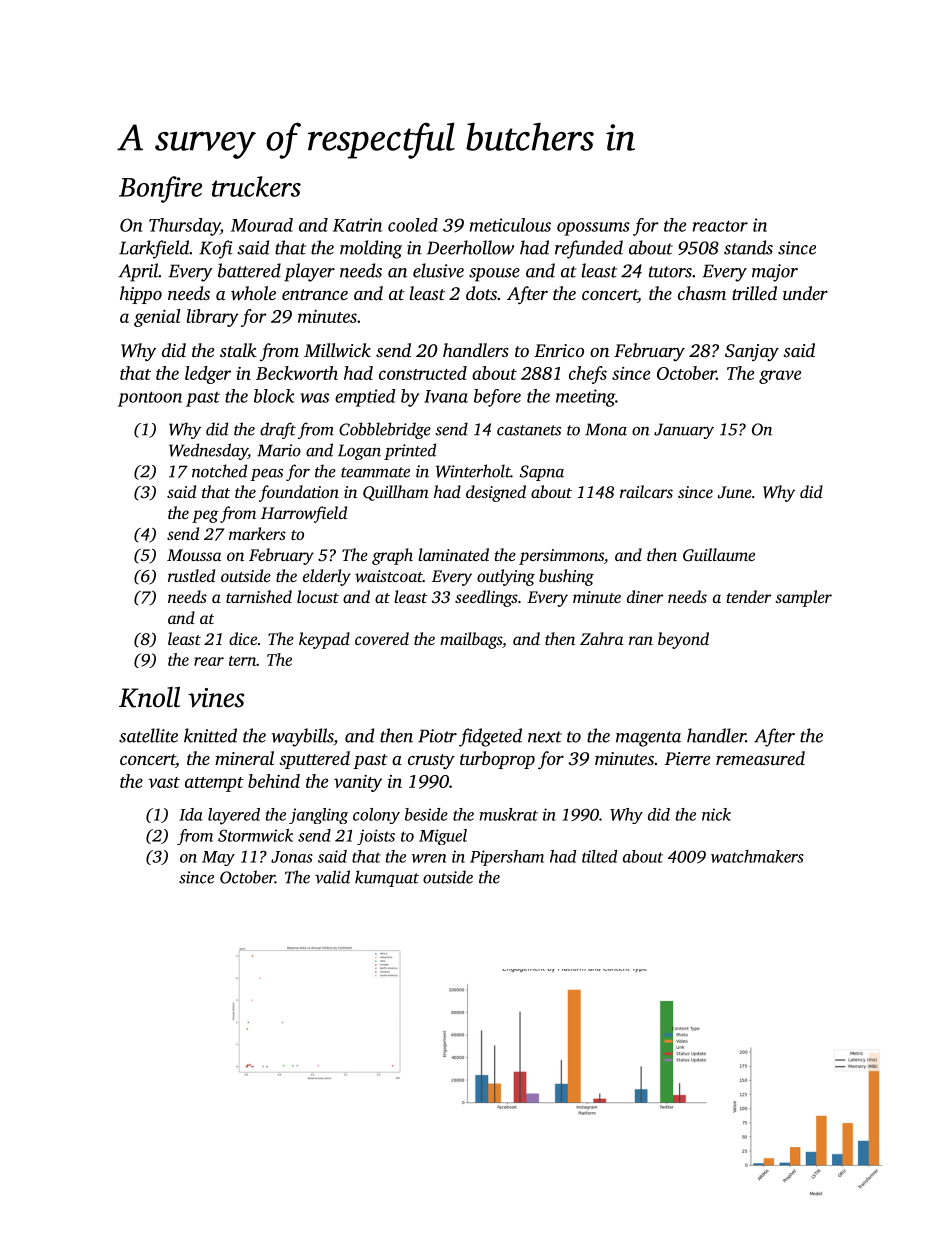  I want to click on covered, so click(382, 638).
